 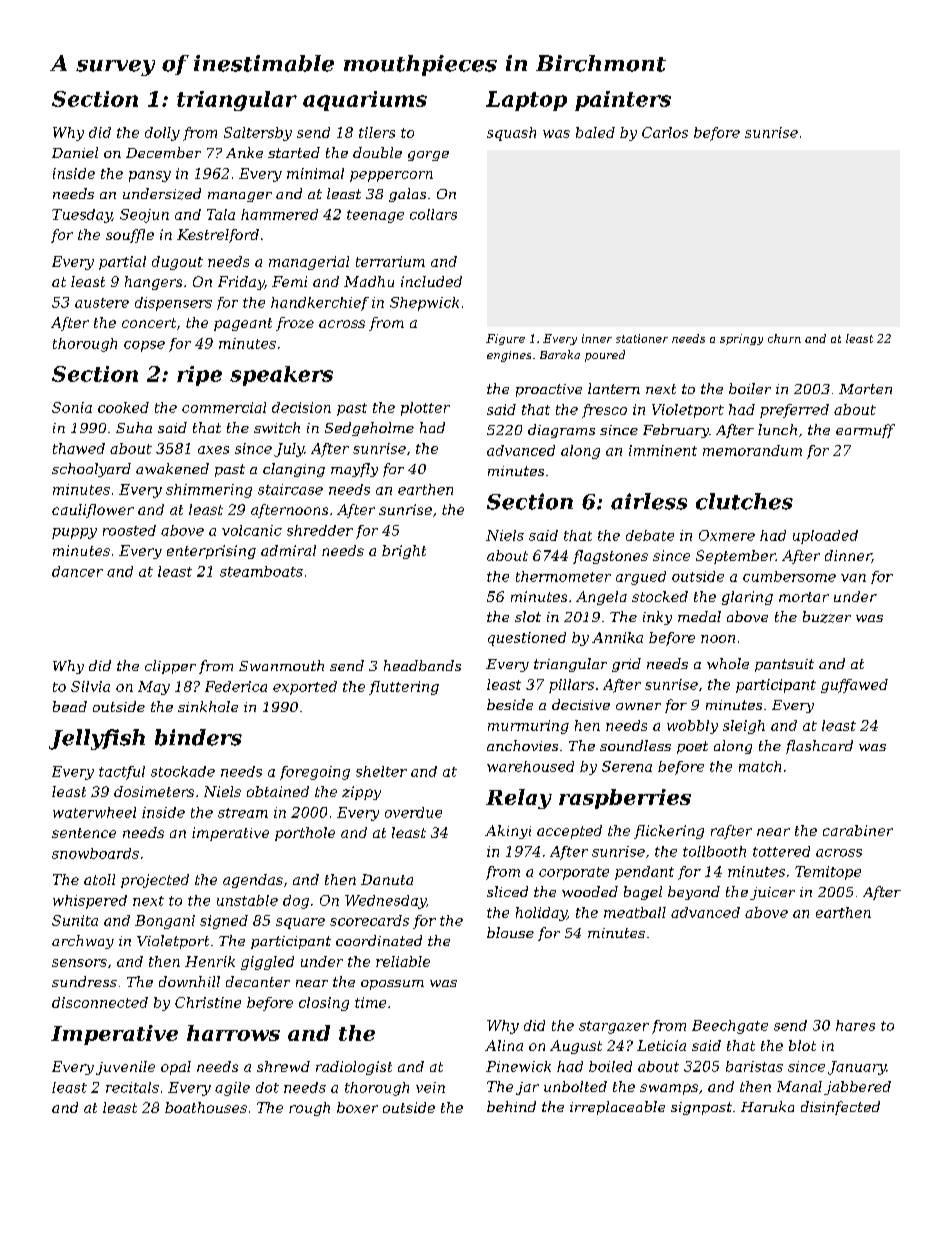 What do you see at coordinates (509, 356) in the screenshot?
I see `engines` at bounding box center [509, 356].
